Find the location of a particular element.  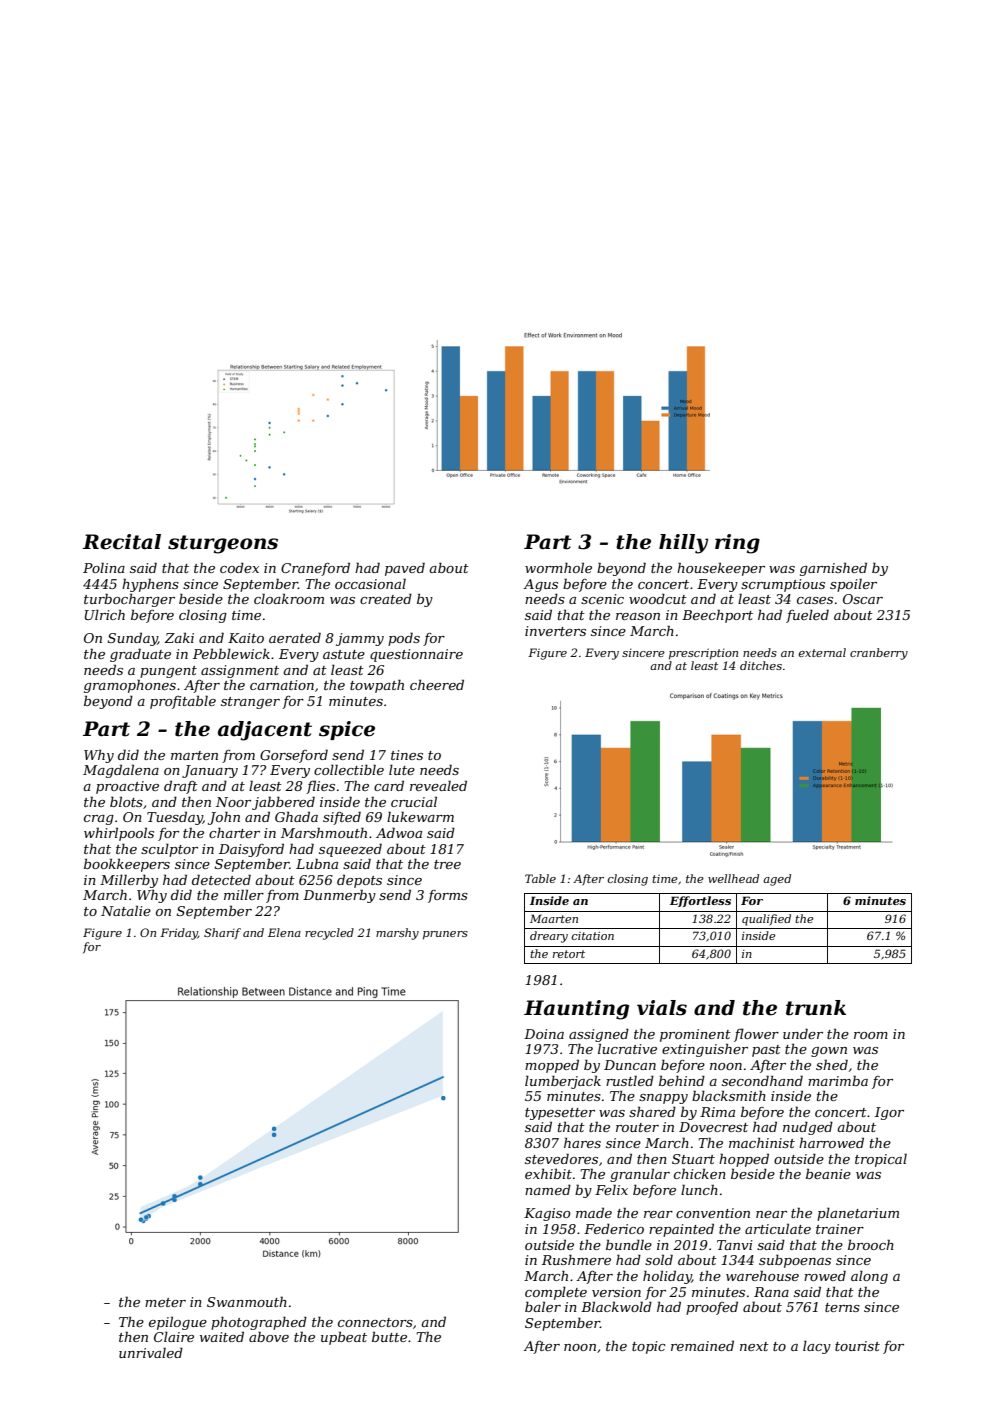

Natalie is located at coordinates (126, 910).
